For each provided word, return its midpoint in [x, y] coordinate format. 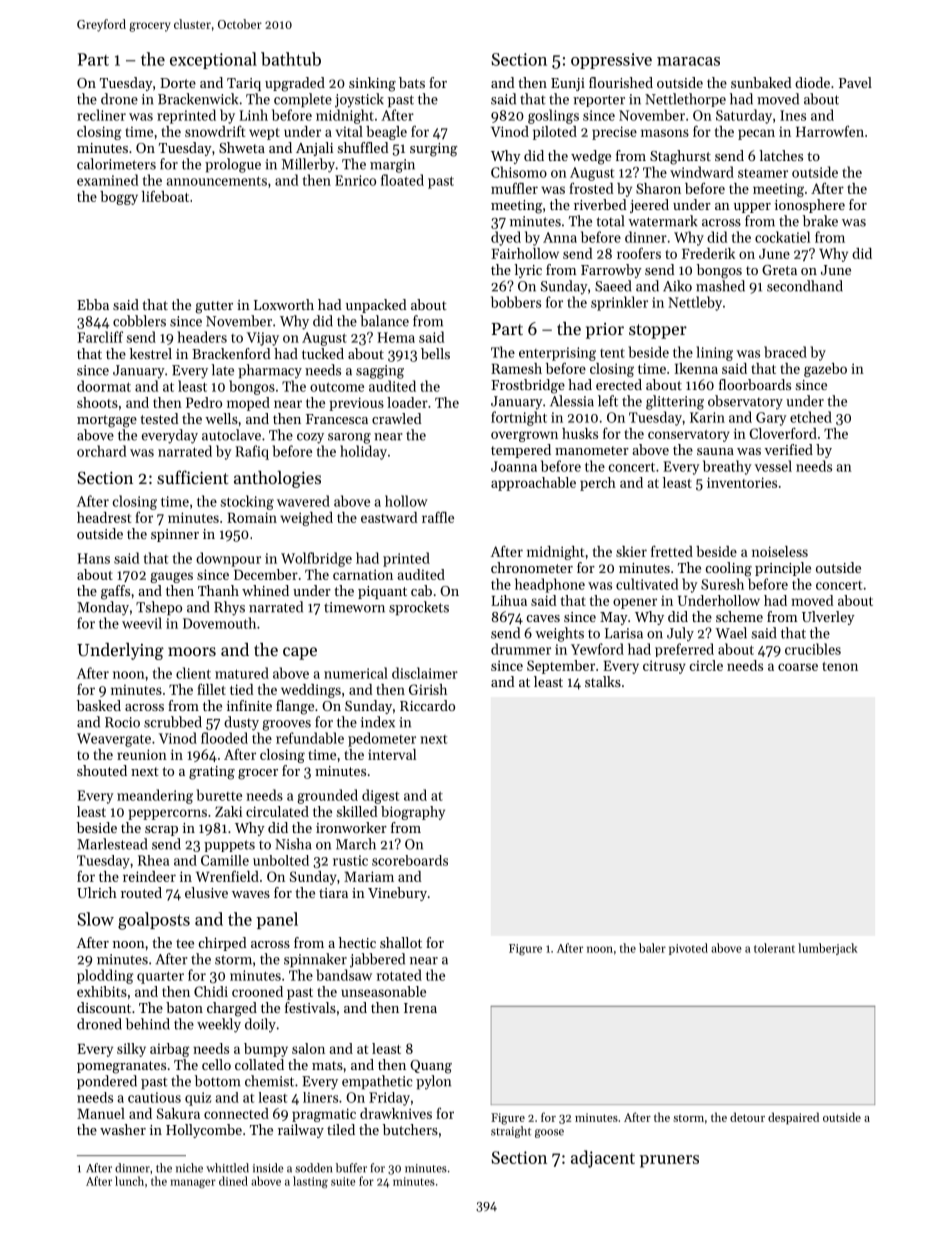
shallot [401, 942]
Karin [707, 417]
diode [812, 82]
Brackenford [231, 353]
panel [277, 920]
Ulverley [828, 618]
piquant [382, 592]
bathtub [291, 59]
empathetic [377, 1082]
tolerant [774, 948]
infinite [249, 705]
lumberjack [828, 949]
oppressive [611, 61]
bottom [217, 1081]
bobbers [516, 302]
